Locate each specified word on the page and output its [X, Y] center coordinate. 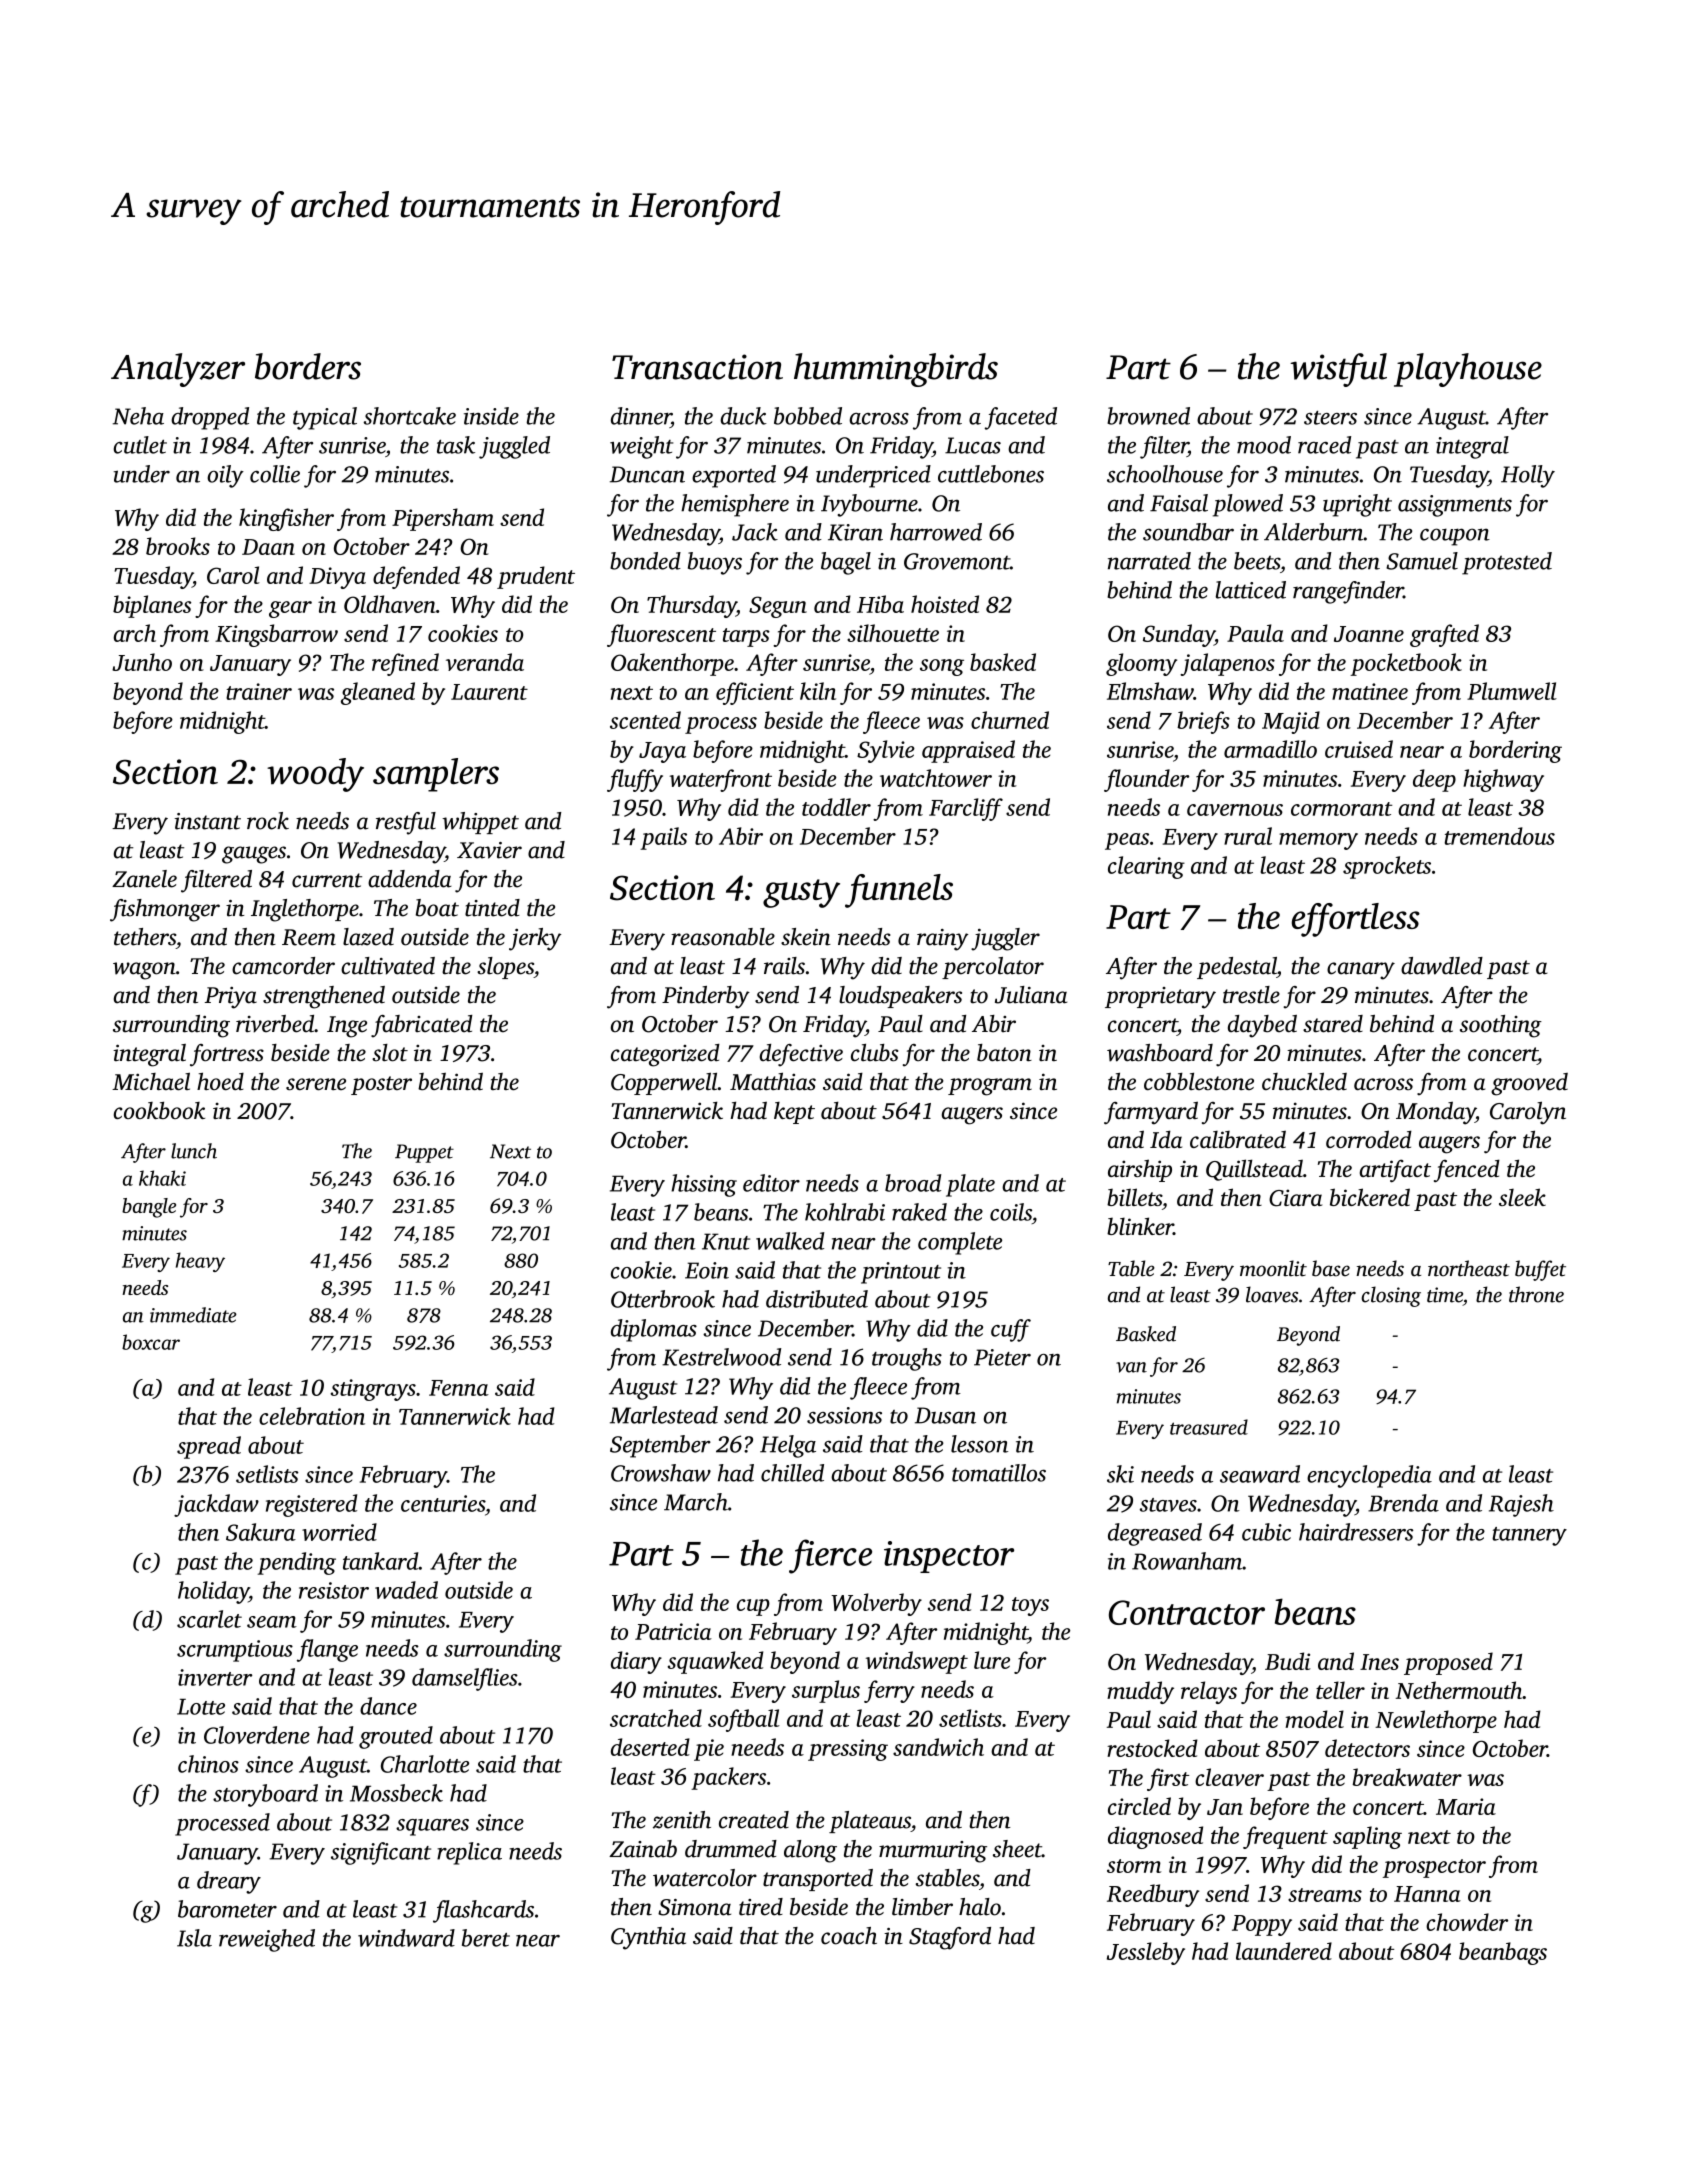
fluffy [635, 780]
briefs [1203, 722]
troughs [907, 1359]
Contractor [1187, 1612]
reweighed [267, 1940]
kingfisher [286, 519]
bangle [149, 1208]
